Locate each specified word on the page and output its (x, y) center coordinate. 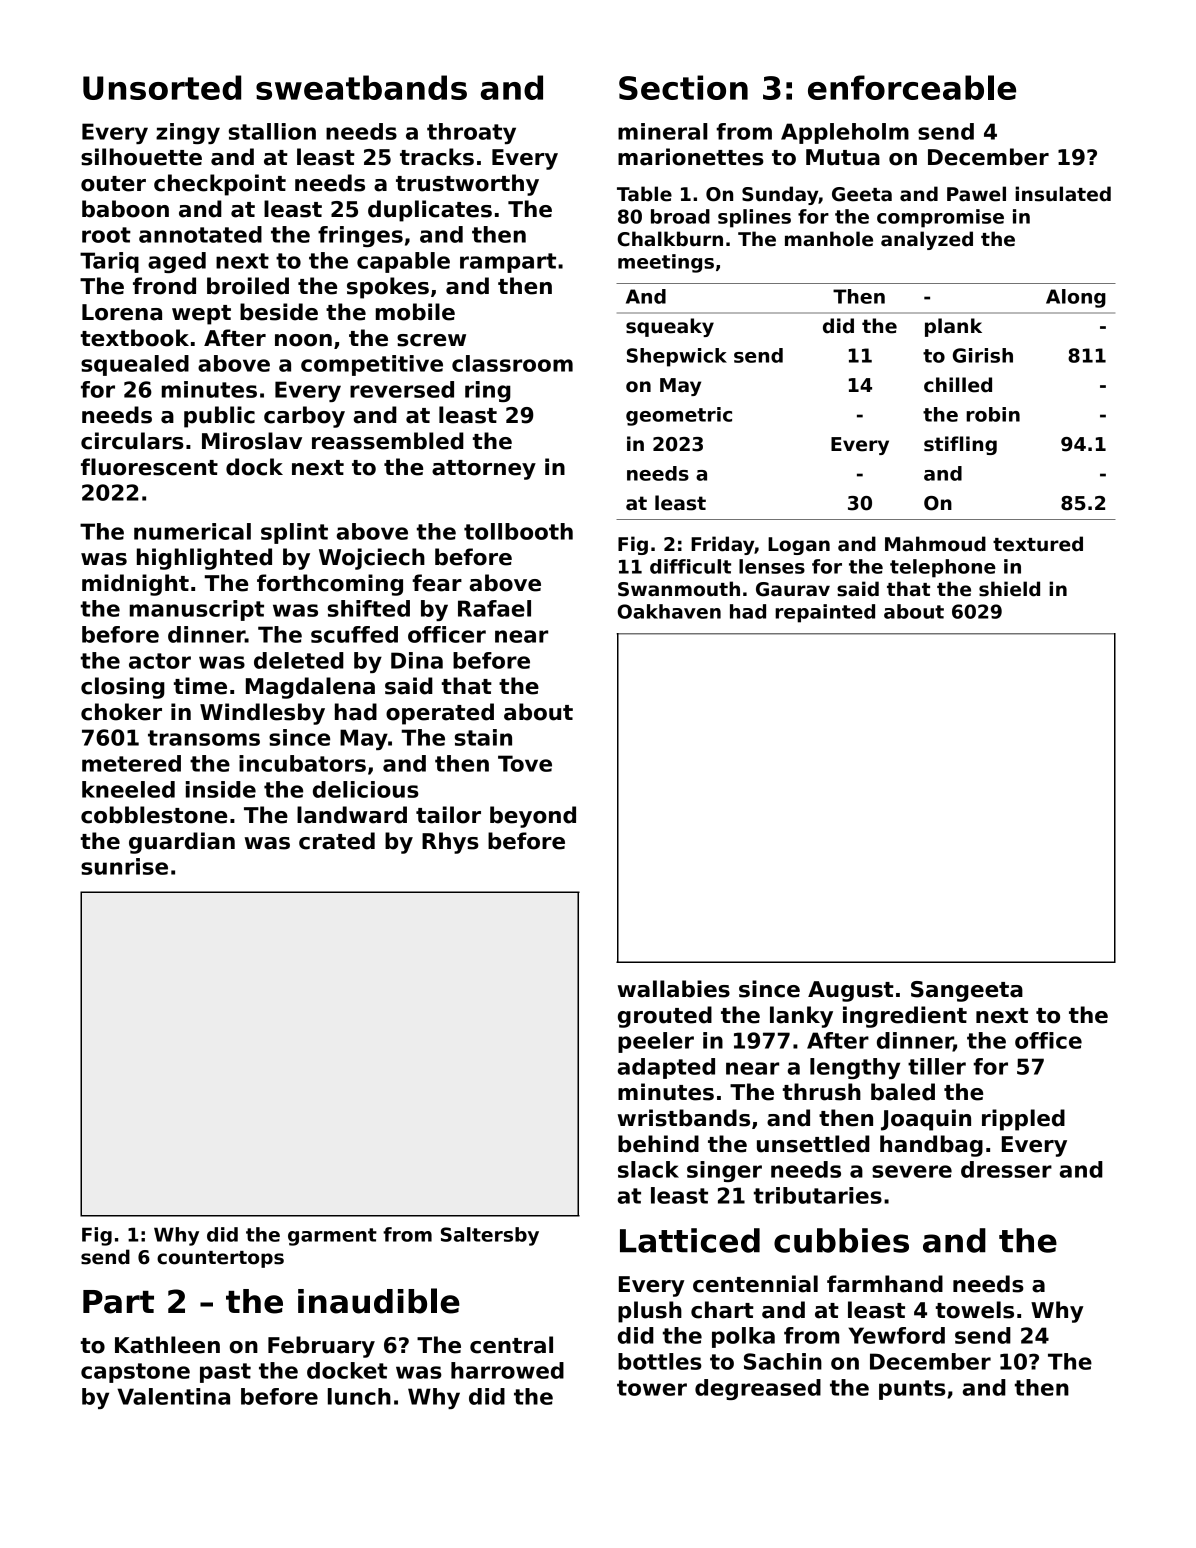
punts (912, 1390)
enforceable (912, 87)
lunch (359, 1396)
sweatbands (361, 87)
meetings (666, 263)
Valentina (173, 1396)
